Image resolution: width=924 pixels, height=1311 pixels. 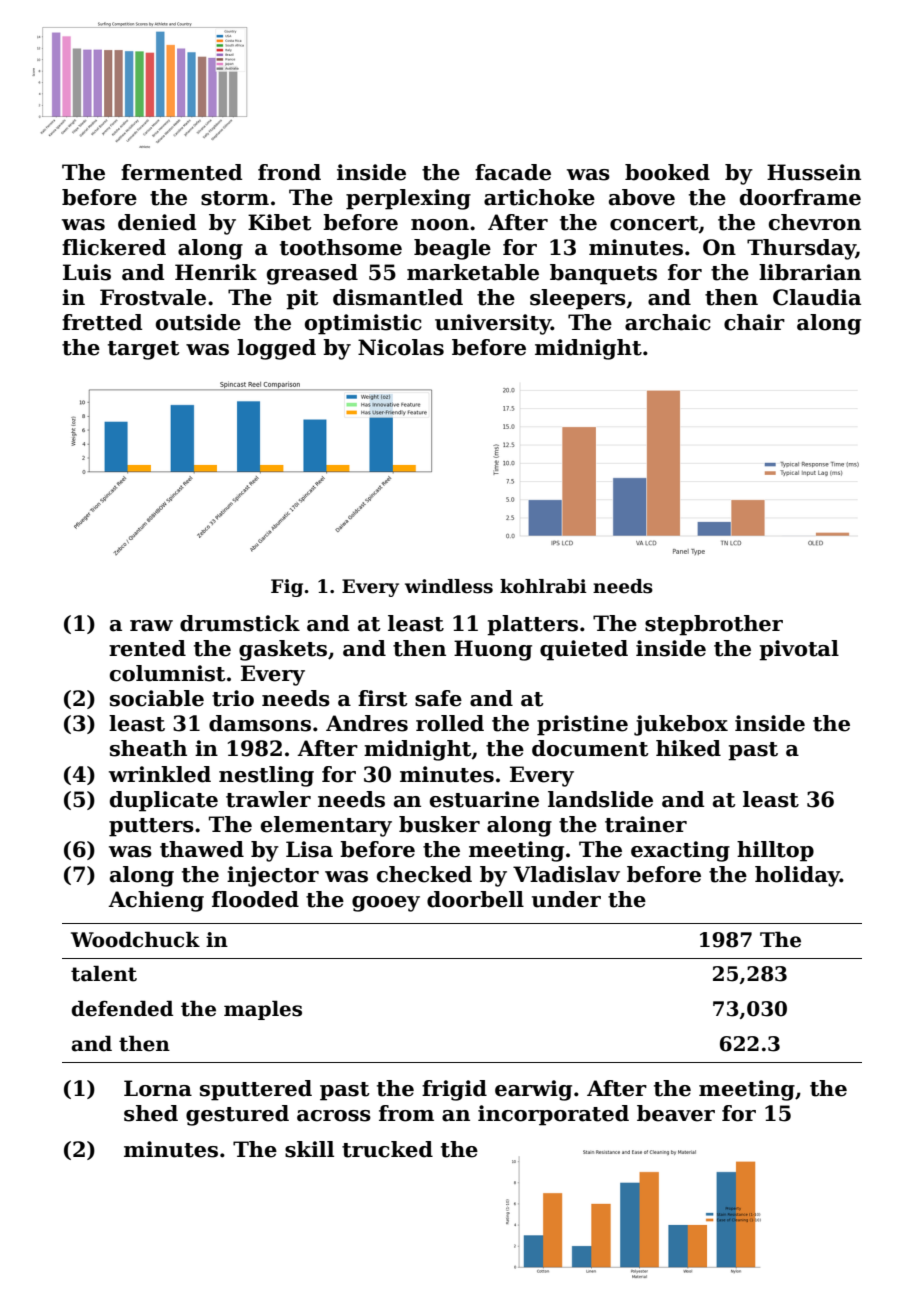 What do you see at coordinates (263, 1010) in the document?
I see `maples` at bounding box center [263, 1010].
